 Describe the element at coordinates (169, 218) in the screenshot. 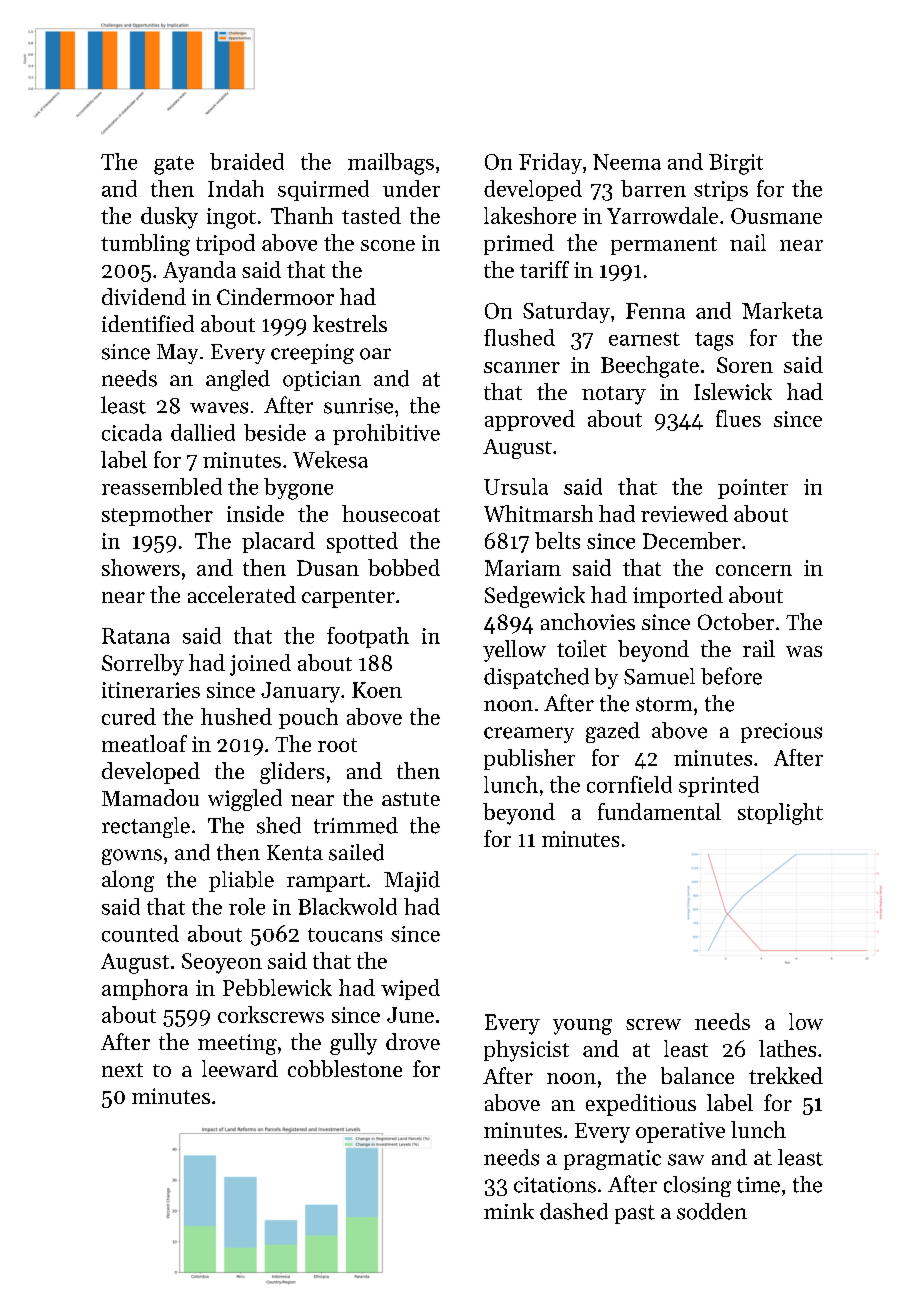

I see `dusky` at that location.
